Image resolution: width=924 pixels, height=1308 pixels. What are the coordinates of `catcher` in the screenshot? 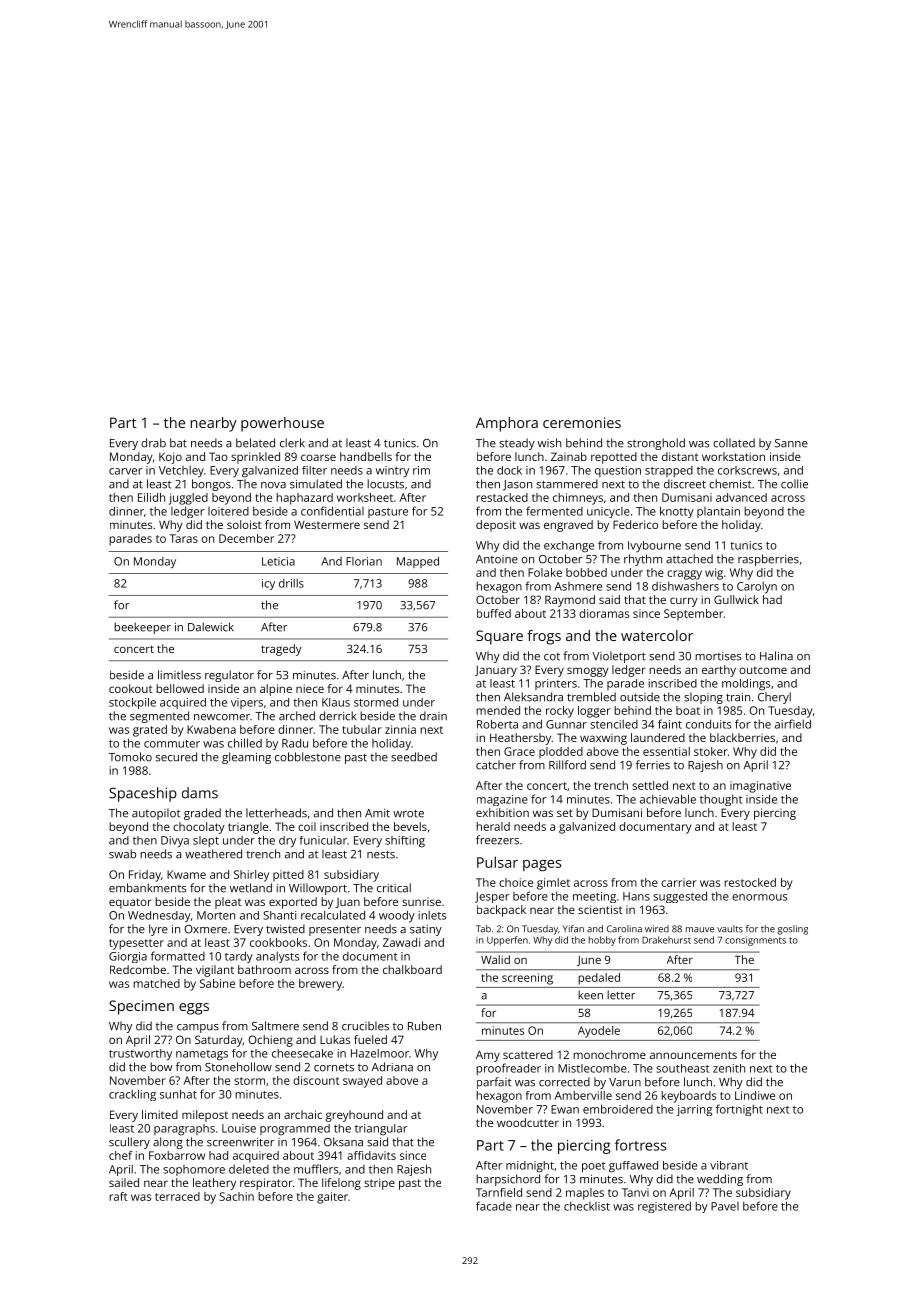 It's located at (496, 765).
